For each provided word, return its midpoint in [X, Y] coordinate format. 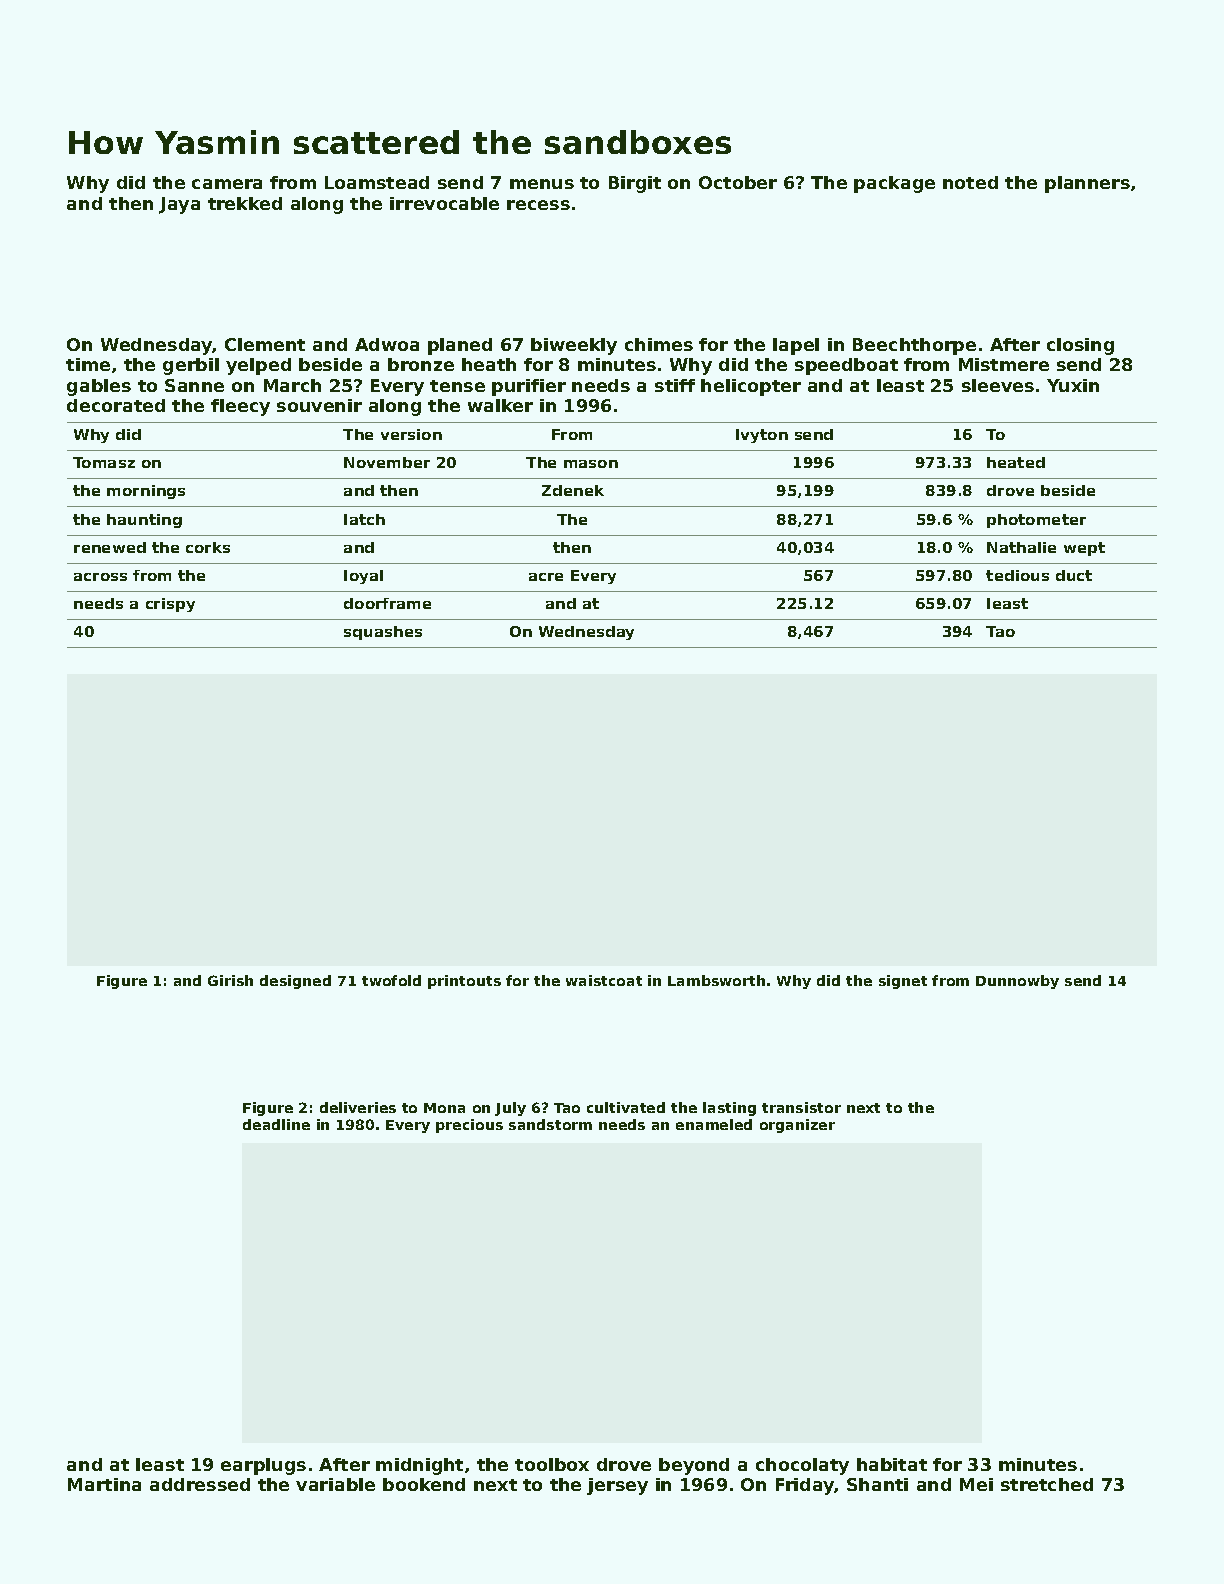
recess [538, 205]
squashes [383, 633]
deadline [276, 1124]
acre [546, 577]
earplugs [263, 1466]
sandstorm [550, 1124]
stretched [1047, 1484]
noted [970, 182]
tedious [1017, 575]
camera [227, 184]
